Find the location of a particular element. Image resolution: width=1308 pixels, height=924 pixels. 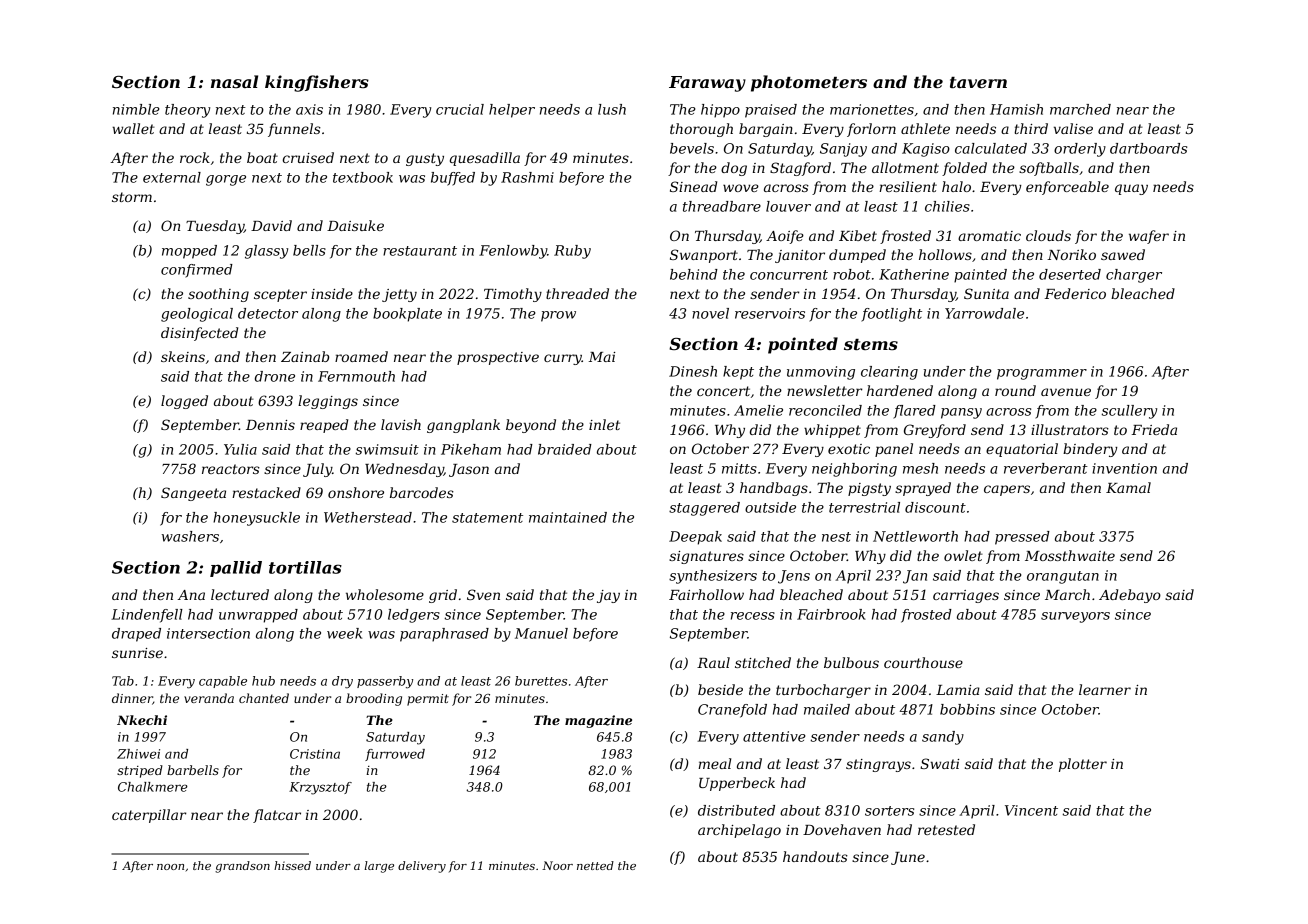

theory is located at coordinates (187, 111).
